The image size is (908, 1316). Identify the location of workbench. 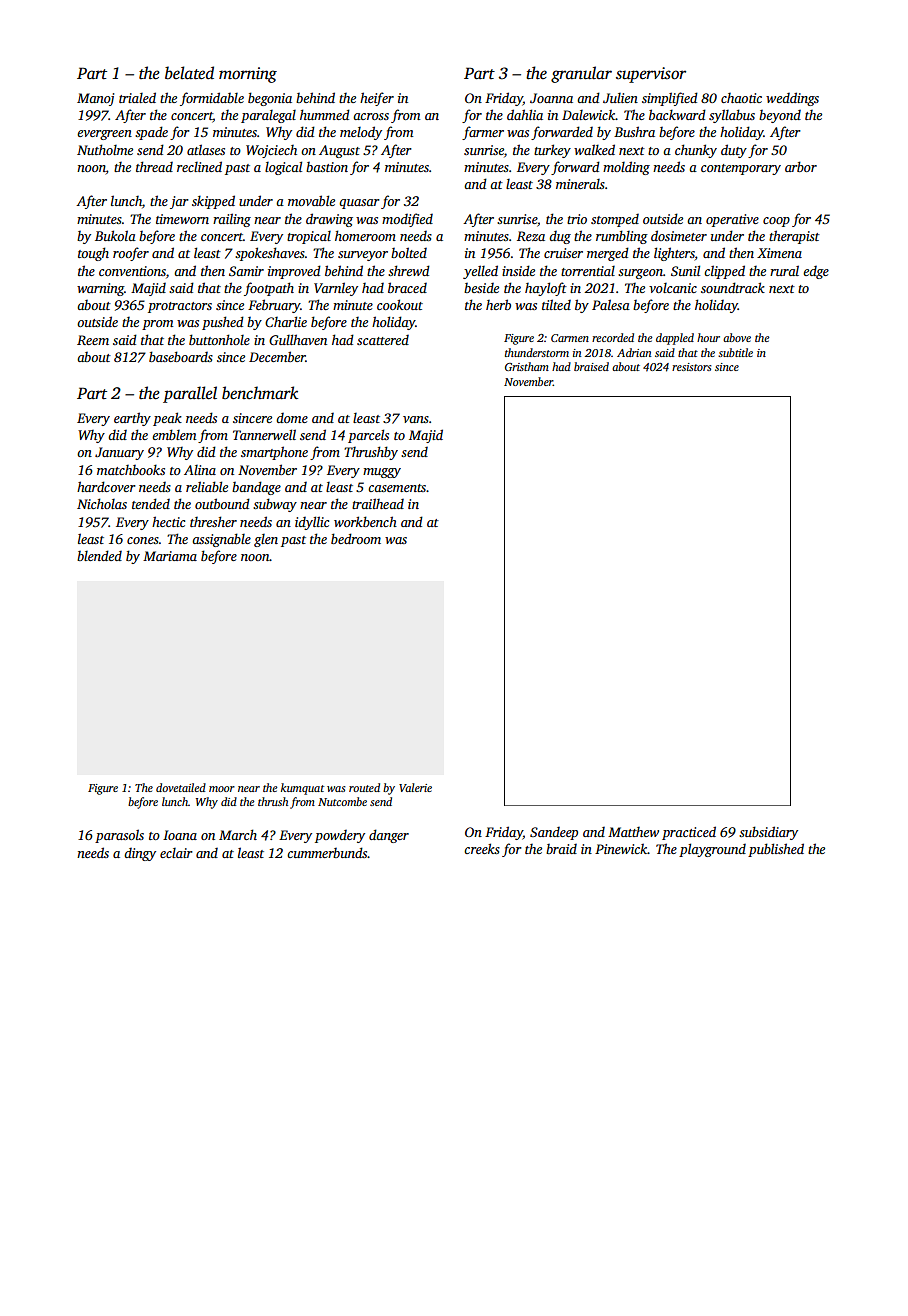
(365, 521).
